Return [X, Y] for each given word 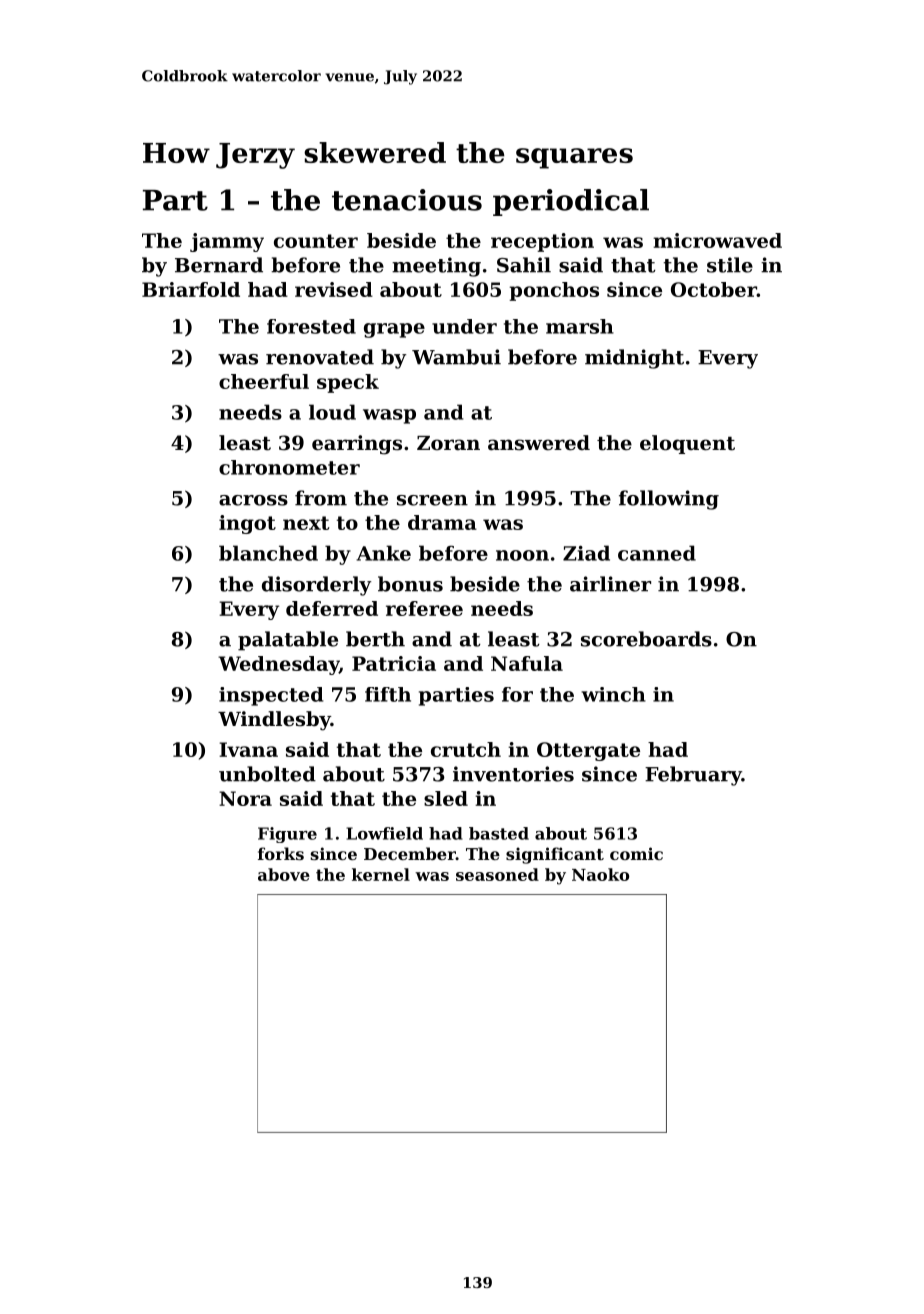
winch [613, 694]
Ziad [586, 553]
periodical [571, 202]
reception [542, 242]
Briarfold [191, 289]
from [321, 498]
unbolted [267, 774]
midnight [634, 359]
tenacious [407, 200]
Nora [245, 798]
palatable [288, 641]
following [669, 500]
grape [394, 330]
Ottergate [588, 751]
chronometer [289, 467]
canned [657, 553]
